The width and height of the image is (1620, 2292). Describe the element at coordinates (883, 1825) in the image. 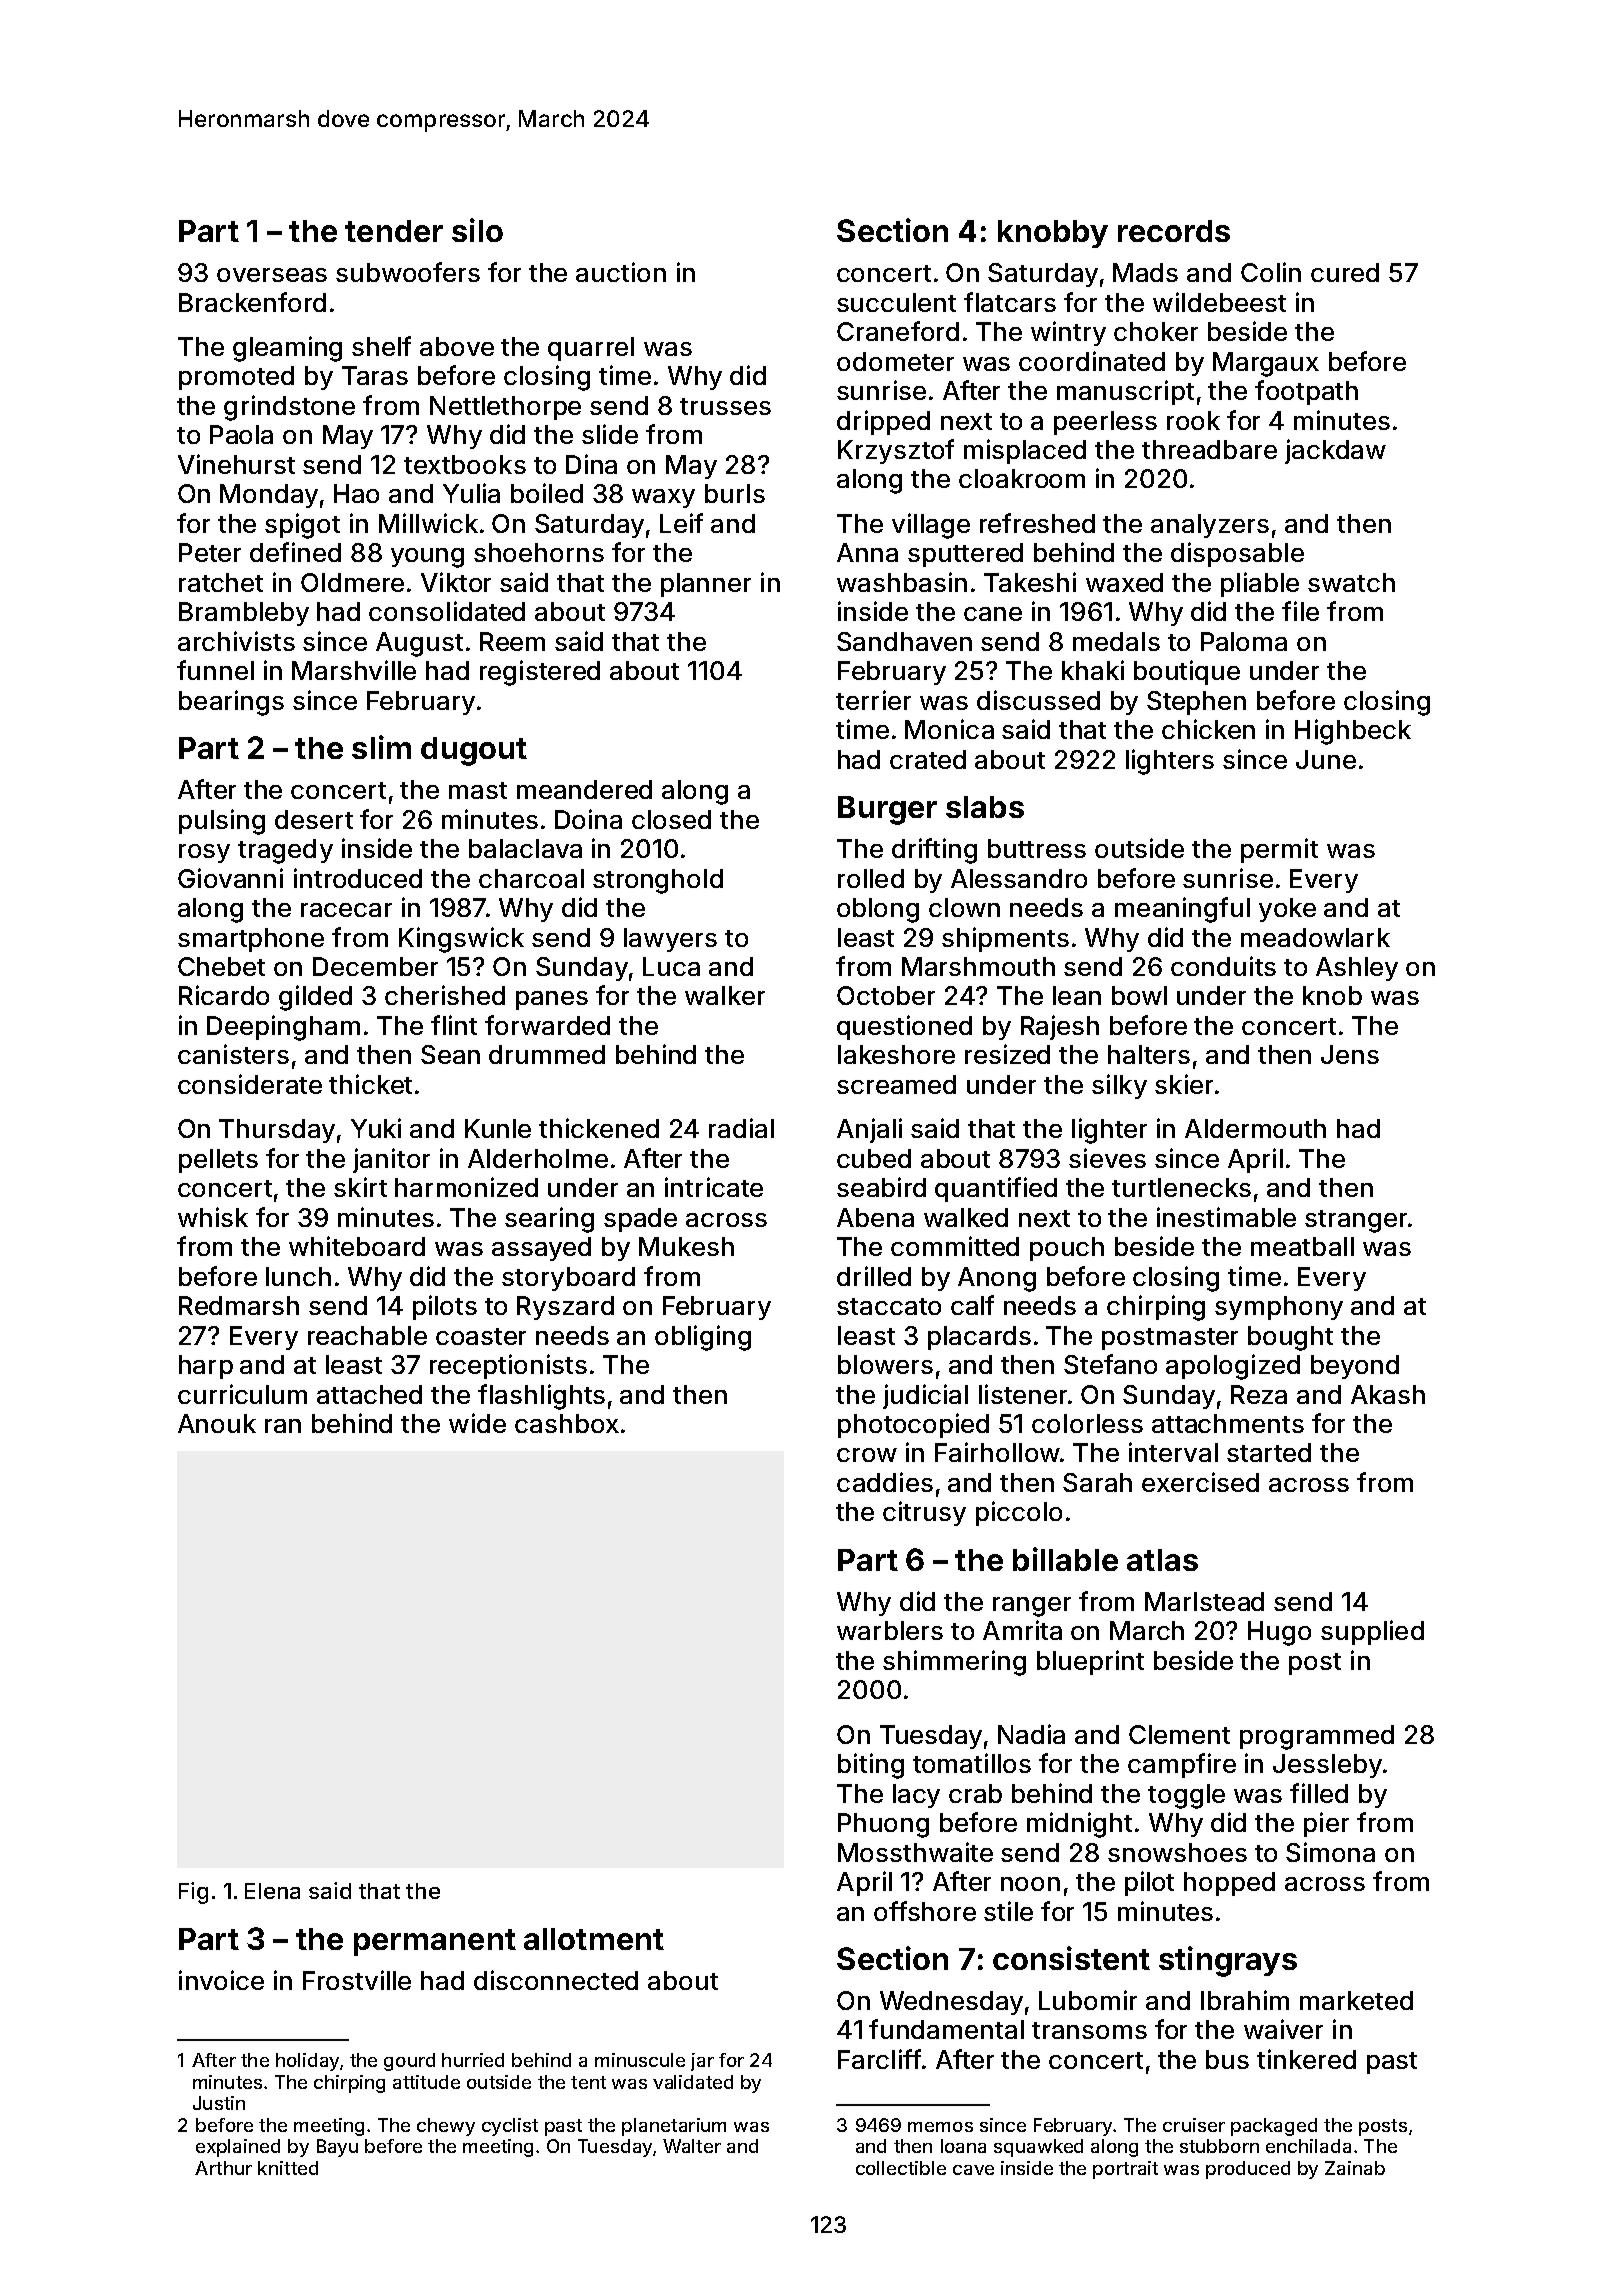

I see `Phuong` at that location.
